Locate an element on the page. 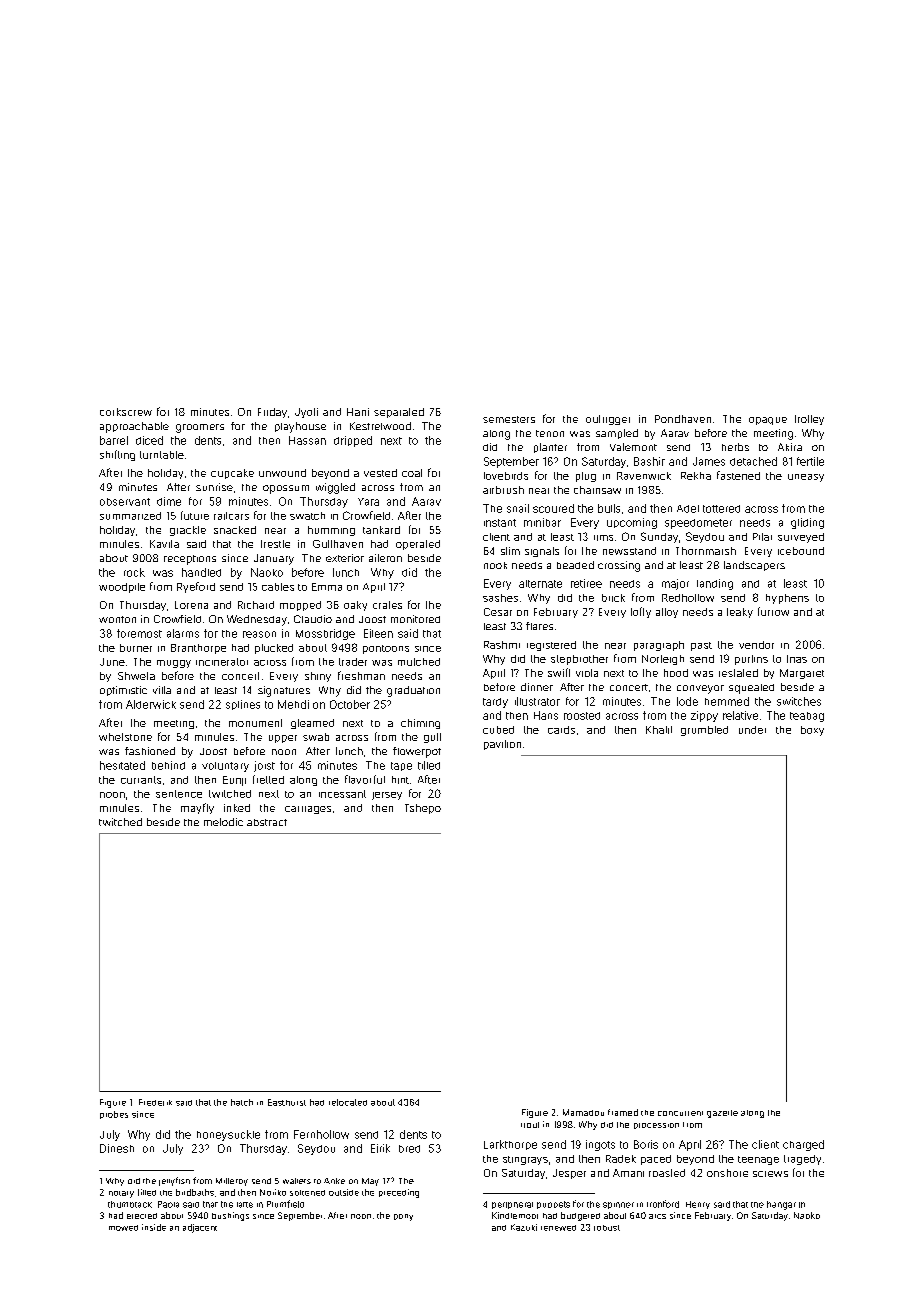 This page has width=924, height=1308. teabag is located at coordinates (807, 717).
